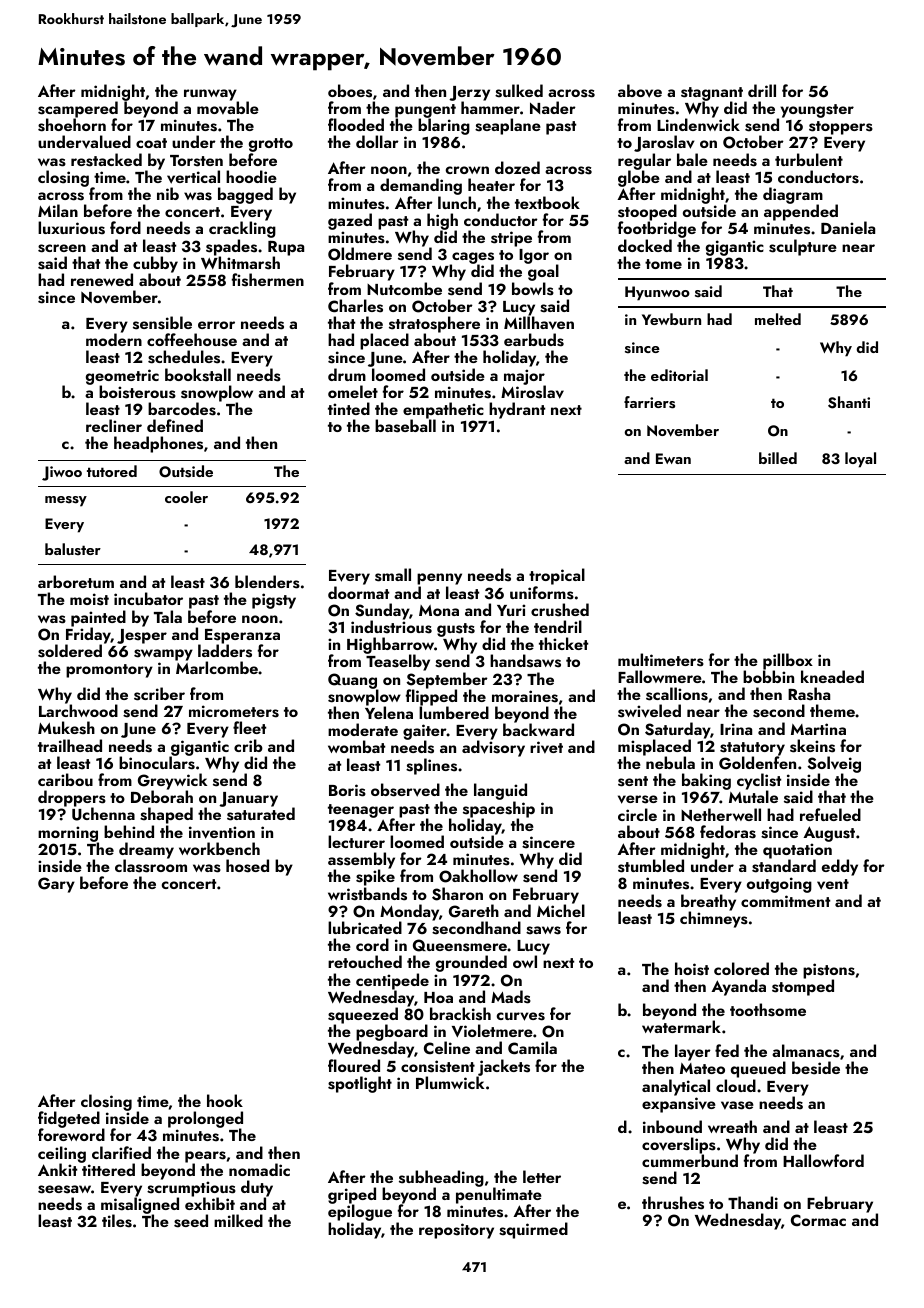 This image has width=924, height=1308. Describe the element at coordinates (673, 458) in the image. I see `Ewan` at that location.
